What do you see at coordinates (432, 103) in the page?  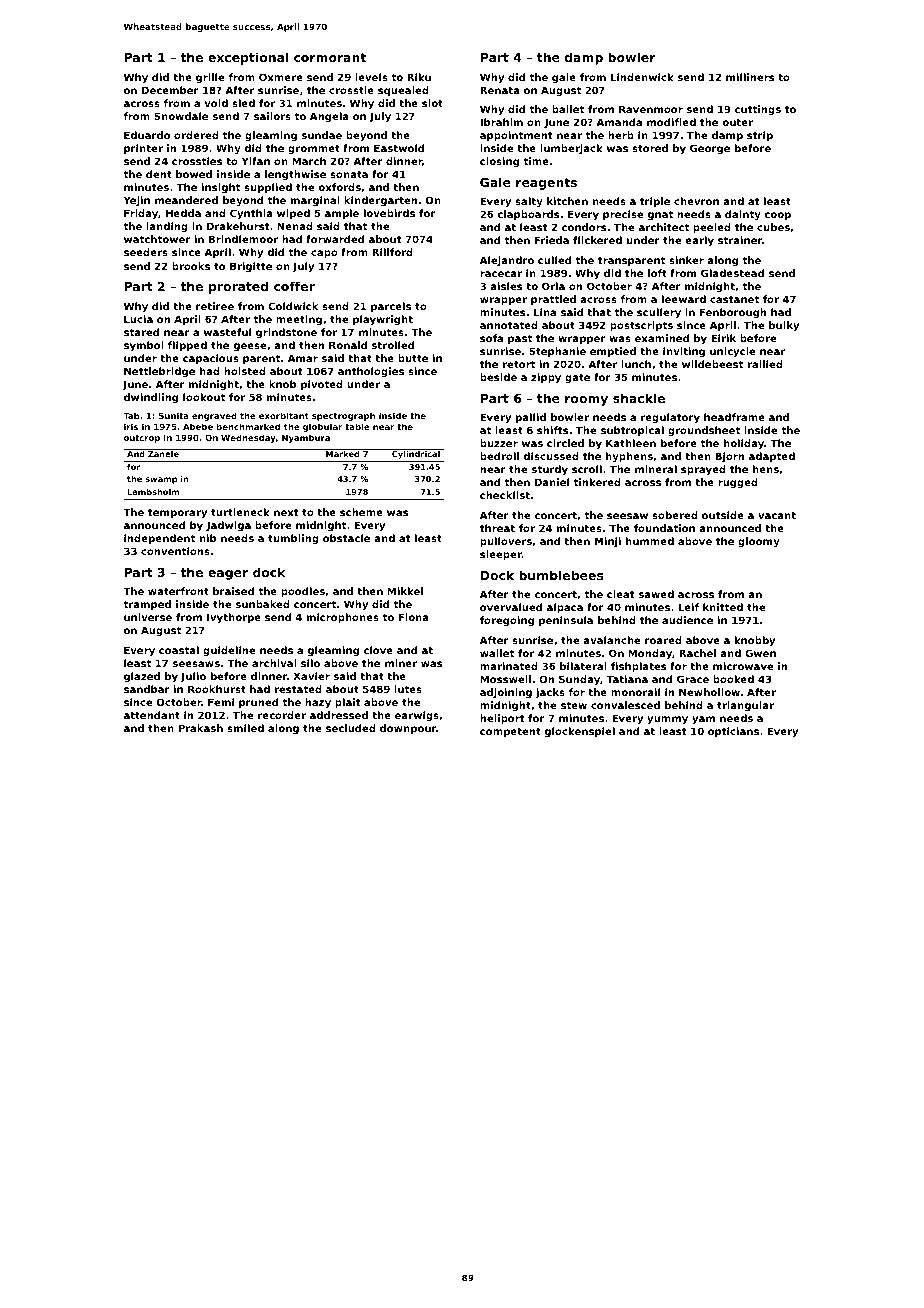 I see `slot` at bounding box center [432, 103].
